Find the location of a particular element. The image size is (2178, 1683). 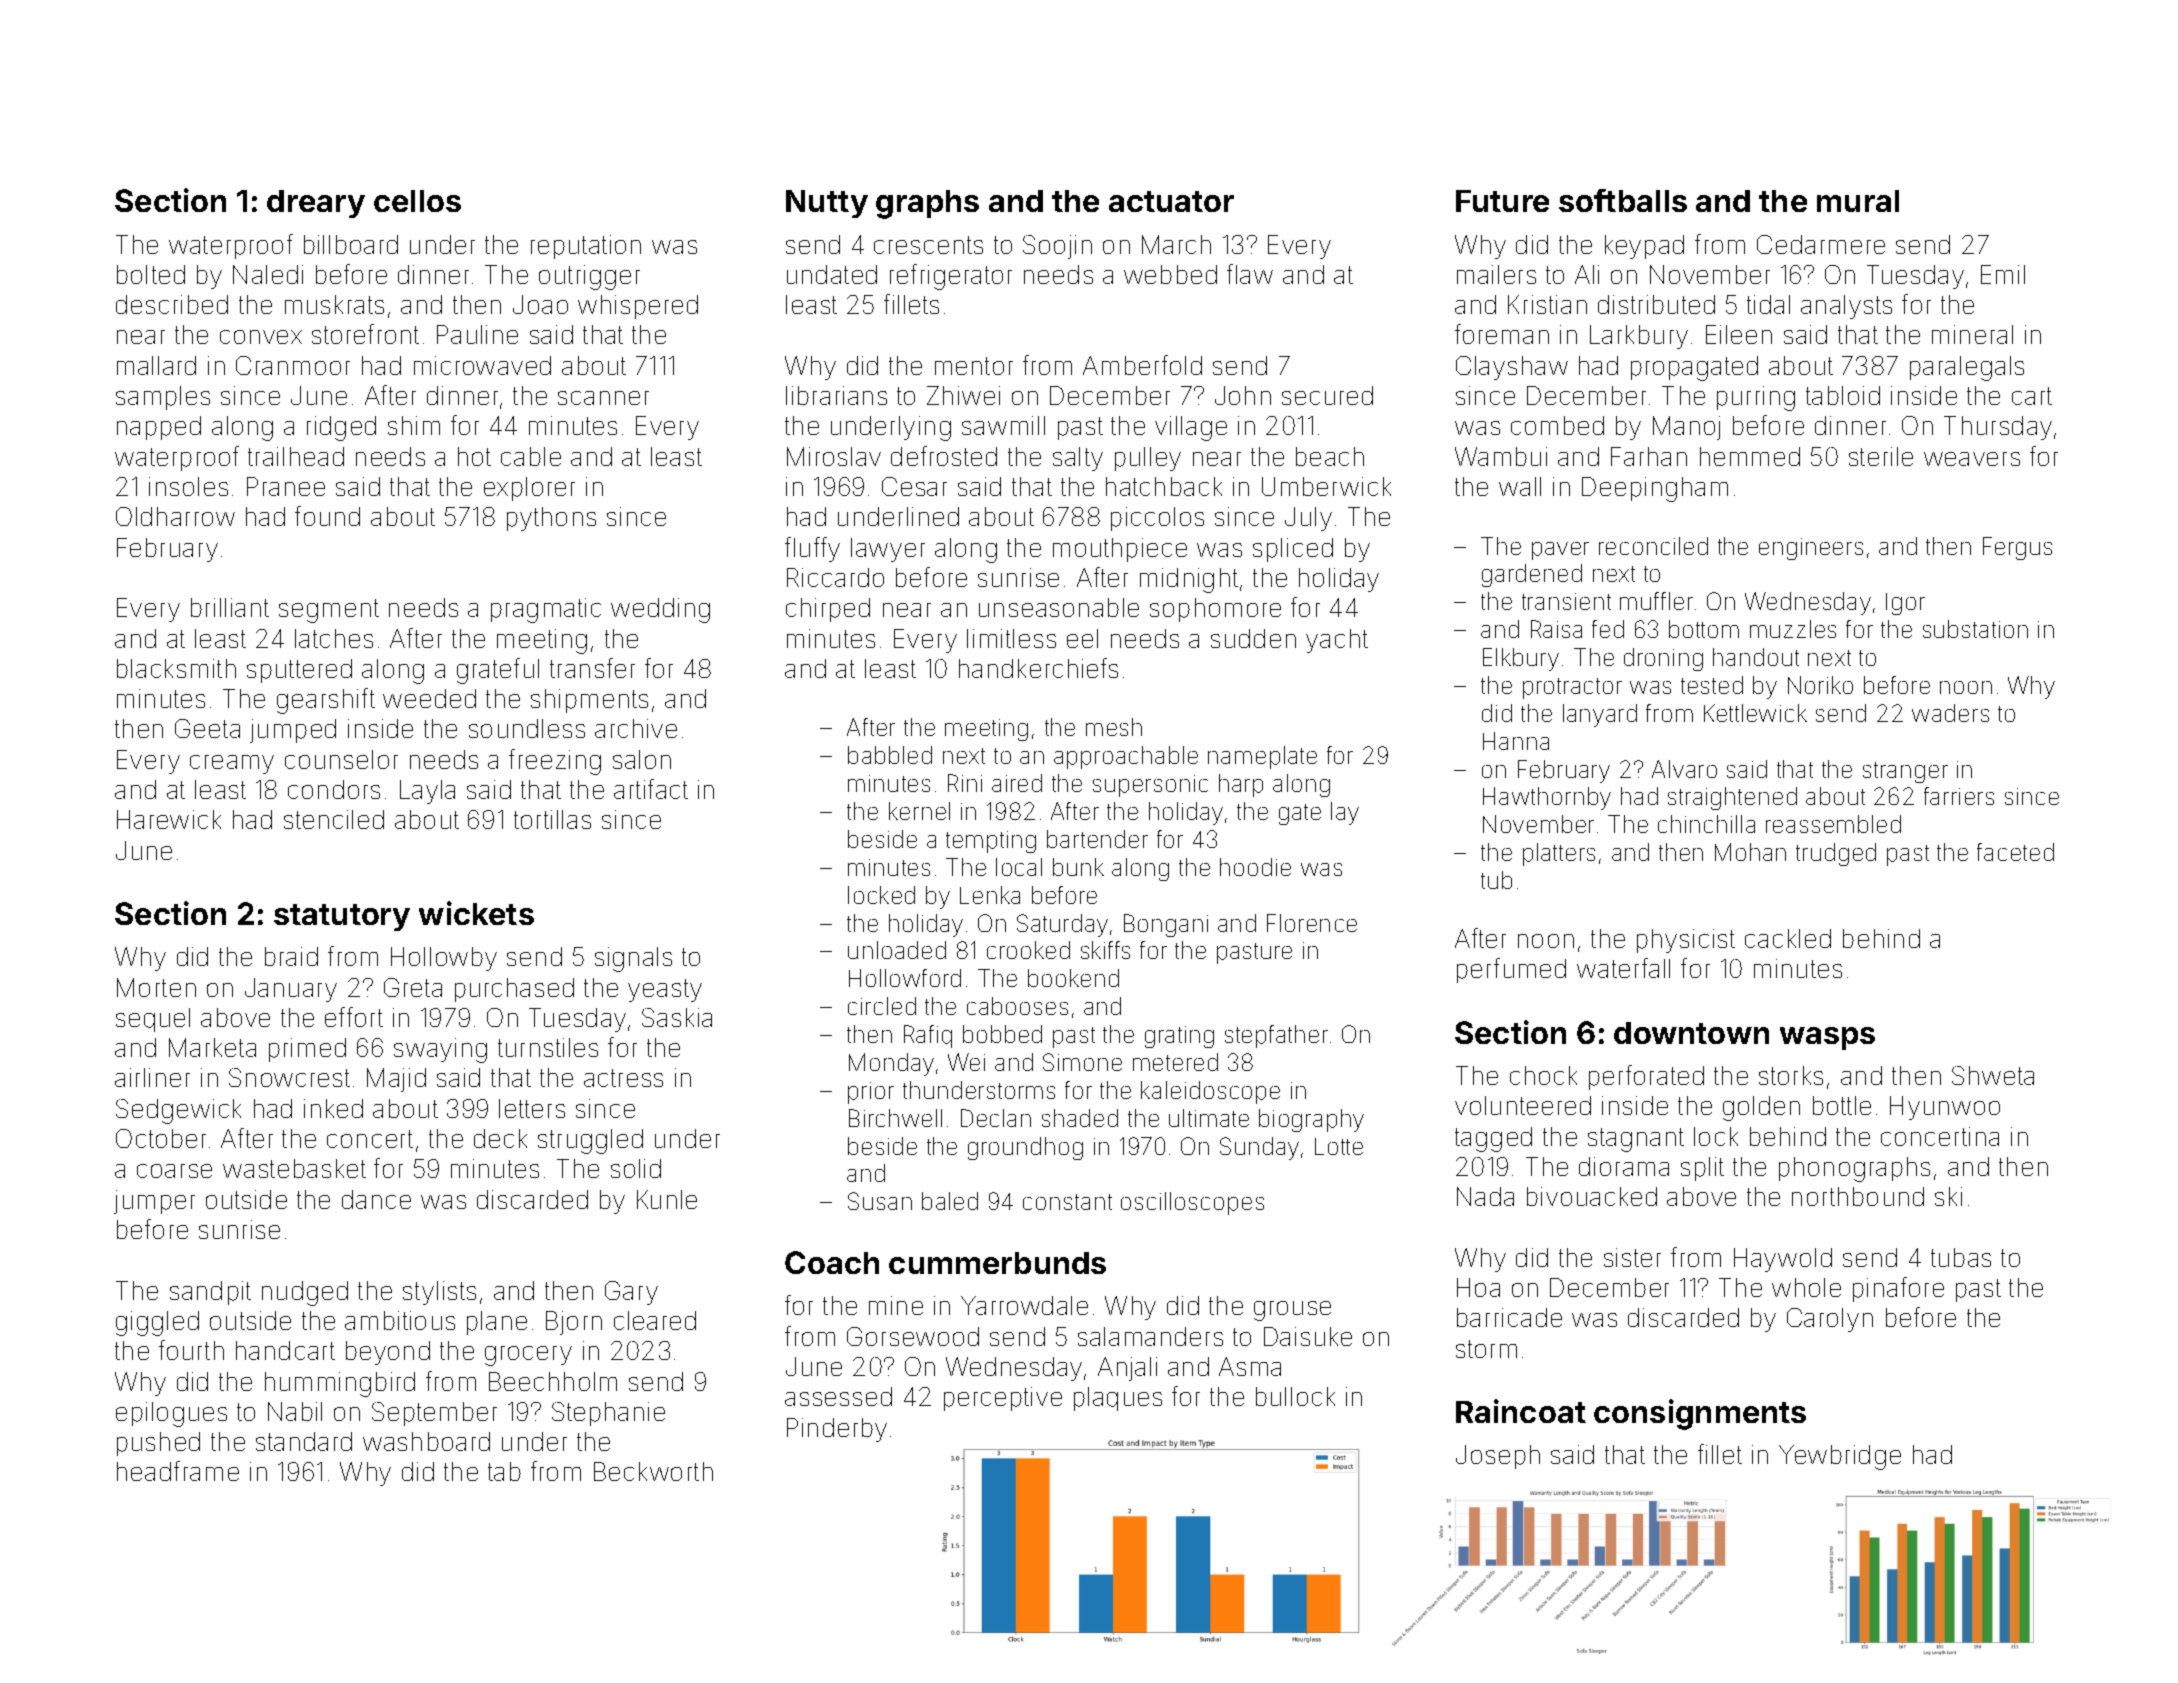

undated is located at coordinates (832, 274).
